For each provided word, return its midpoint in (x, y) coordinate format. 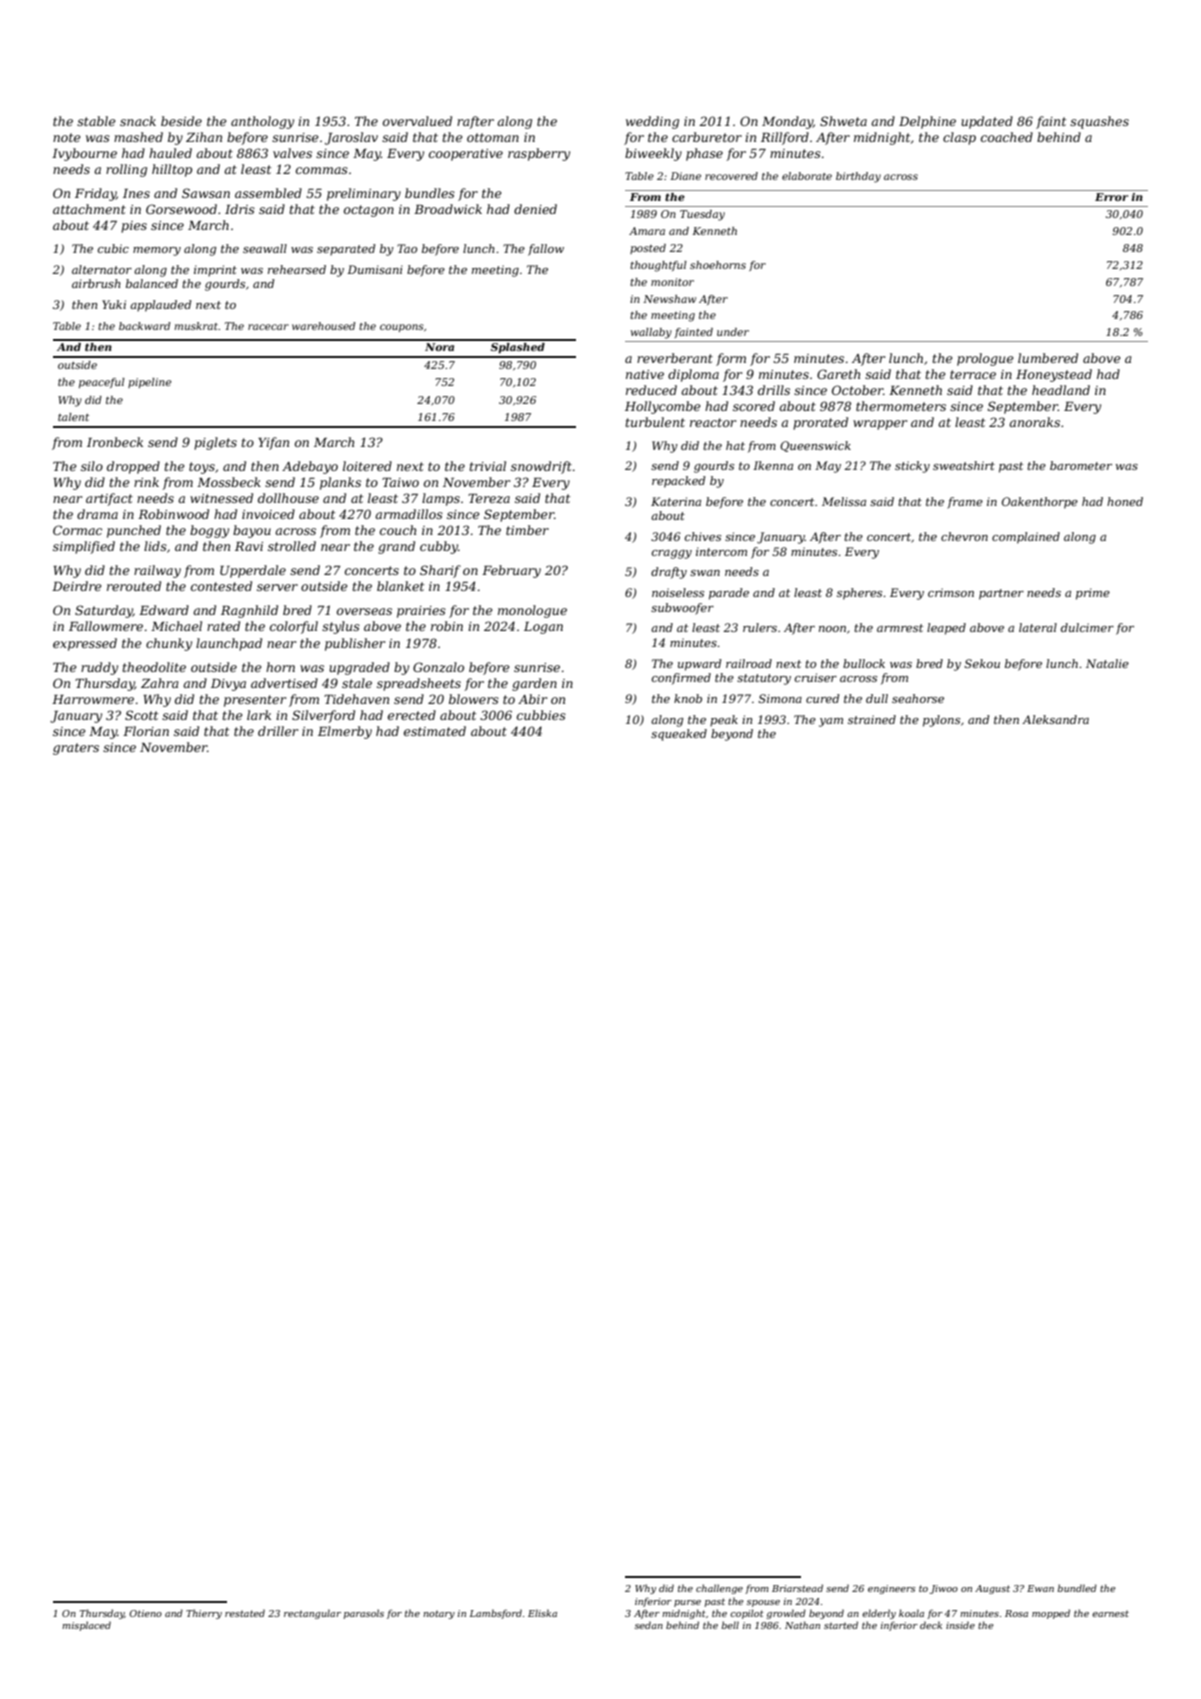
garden (534, 684)
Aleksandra (1055, 719)
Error (1111, 197)
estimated (435, 731)
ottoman (493, 137)
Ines (136, 193)
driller (278, 731)
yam (831, 722)
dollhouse (288, 498)
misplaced (86, 1626)
